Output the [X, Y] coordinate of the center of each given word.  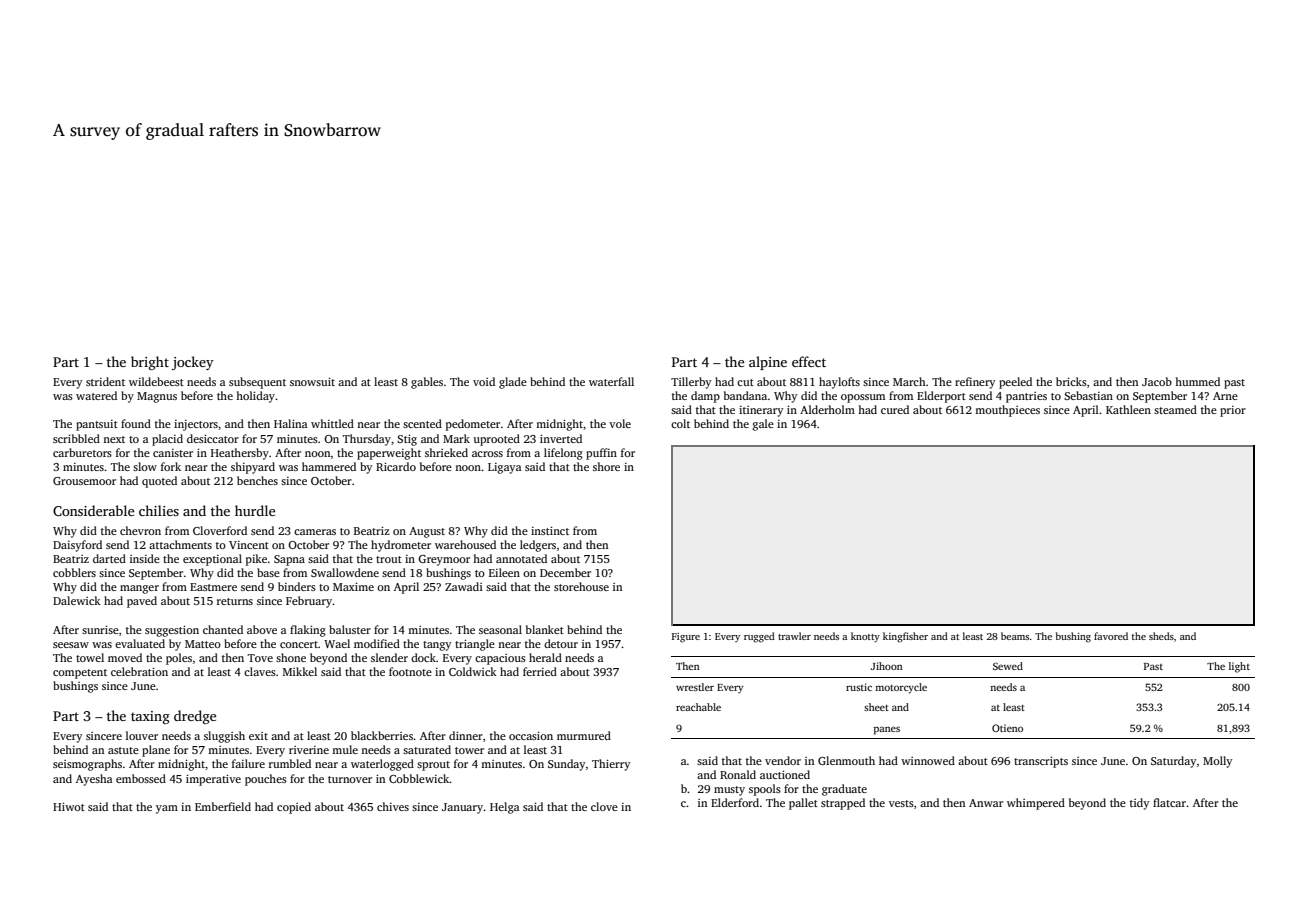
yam [167, 809]
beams [1015, 636]
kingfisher [905, 637]
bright [150, 363]
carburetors [82, 452]
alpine [768, 363]
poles [179, 659]
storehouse [581, 586]
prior [1233, 411]
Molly [1218, 762]
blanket [545, 629]
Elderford [735, 802]
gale [763, 425]
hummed [1197, 381]
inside [145, 558]
